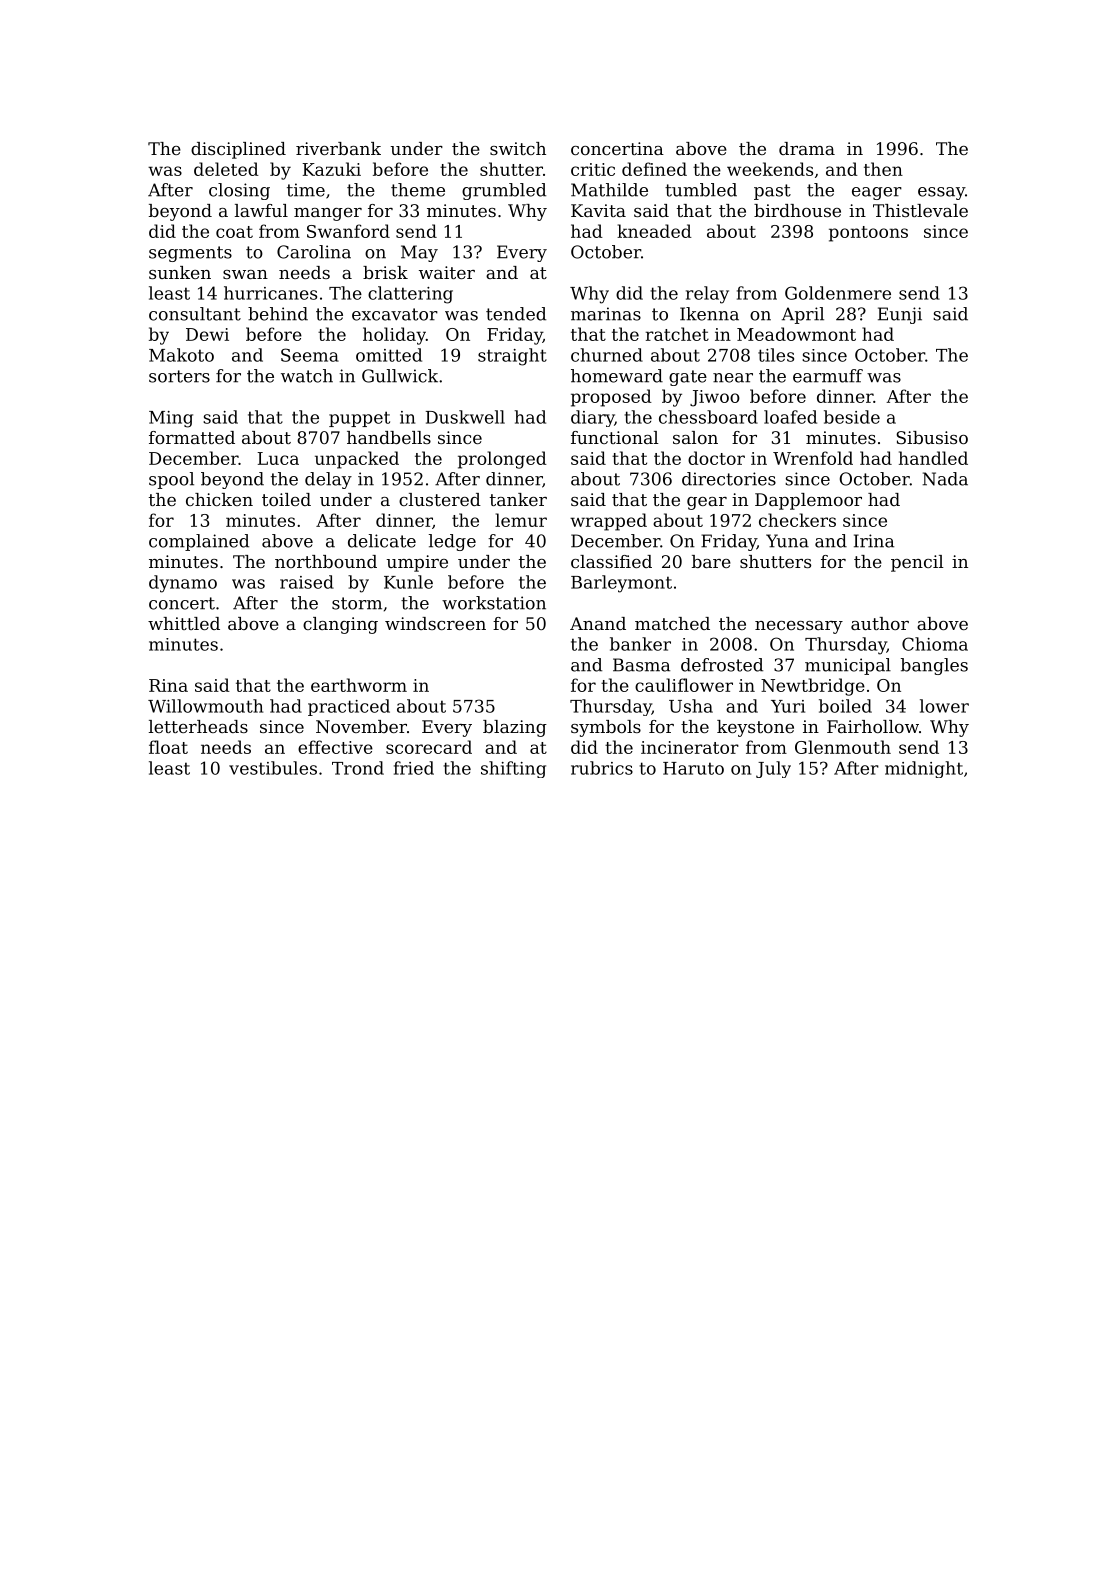 The height and width of the screenshot is (1579, 1117). What do you see at coordinates (307, 376) in the screenshot?
I see `watch` at bounding box center [307, 376].
